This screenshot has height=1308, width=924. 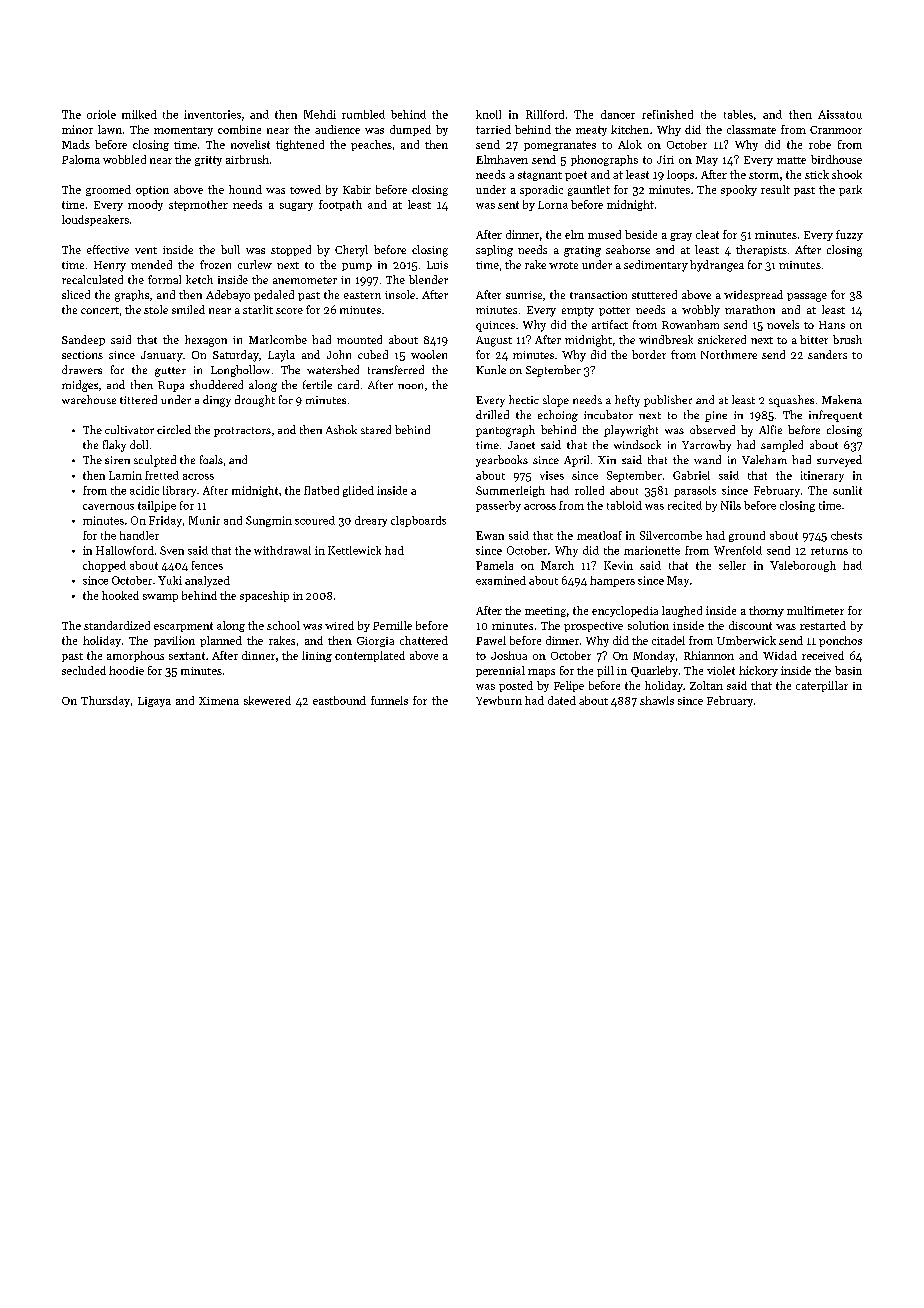 I want to click on park, so click(x=850, y=190).
